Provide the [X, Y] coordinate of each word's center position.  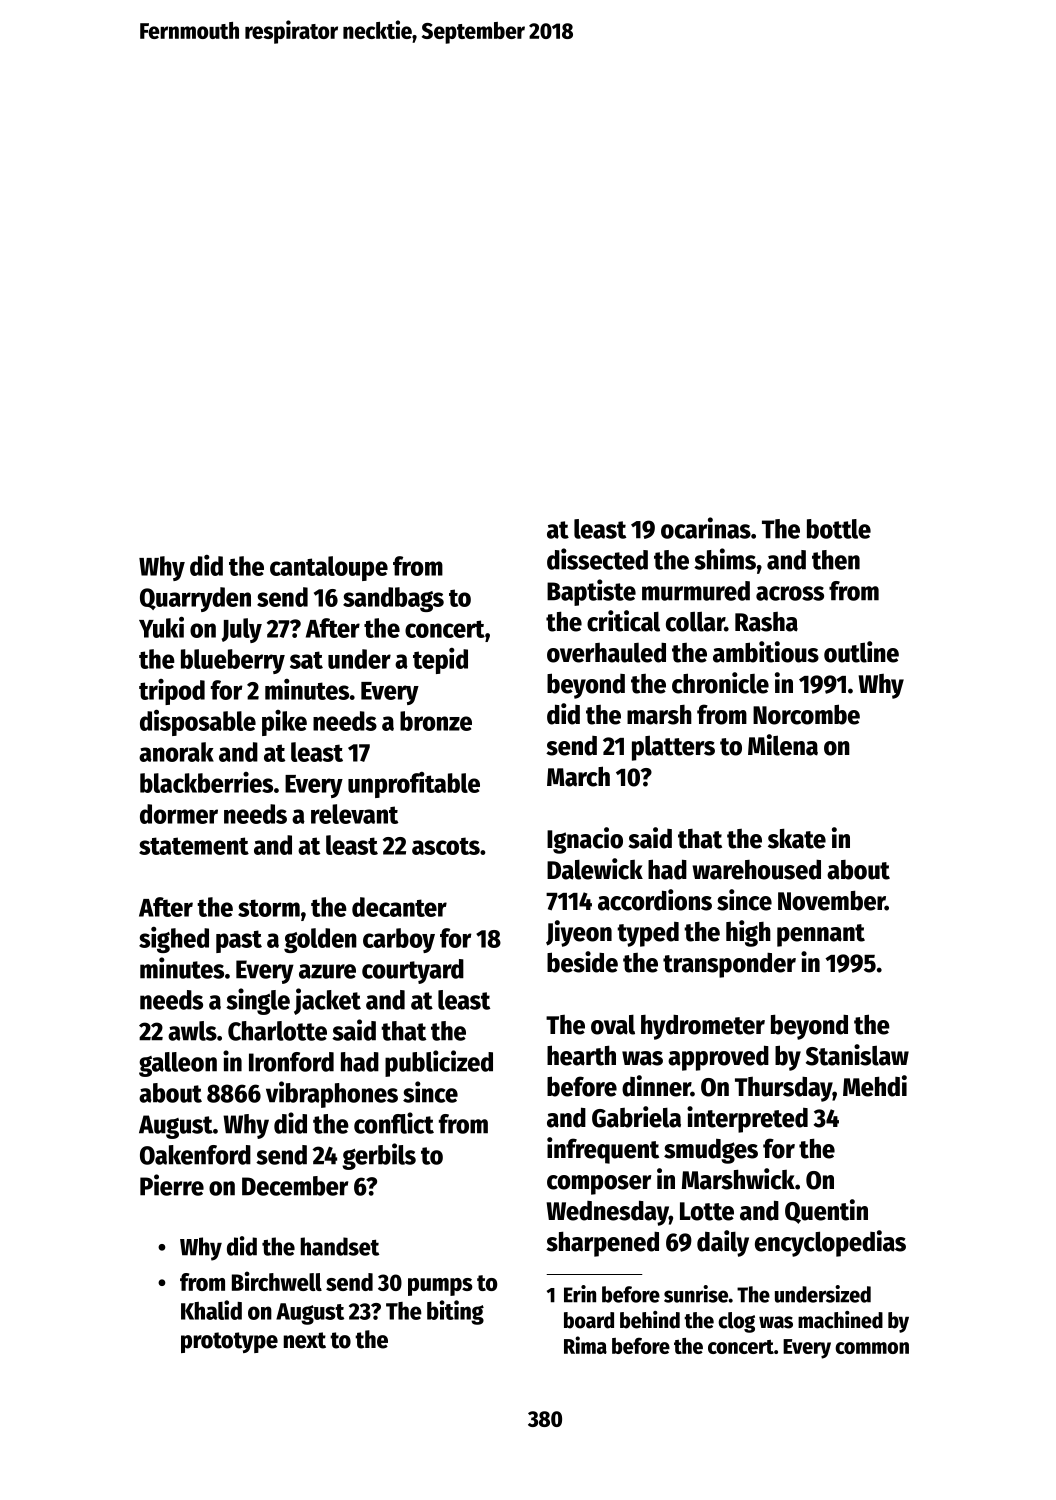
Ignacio [585, 840]
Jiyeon [579, 933]
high [748, 933]
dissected [597, 559]
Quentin [826, 1211]
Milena [783, 745]
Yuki [161, 627]
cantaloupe [329, 568]
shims [725, 559]
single [258, 1001]
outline [861, 652]
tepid [440, 661]
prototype [229, 1342]
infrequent [603, 1150]
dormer [179, 814]
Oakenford [195, 1155]
